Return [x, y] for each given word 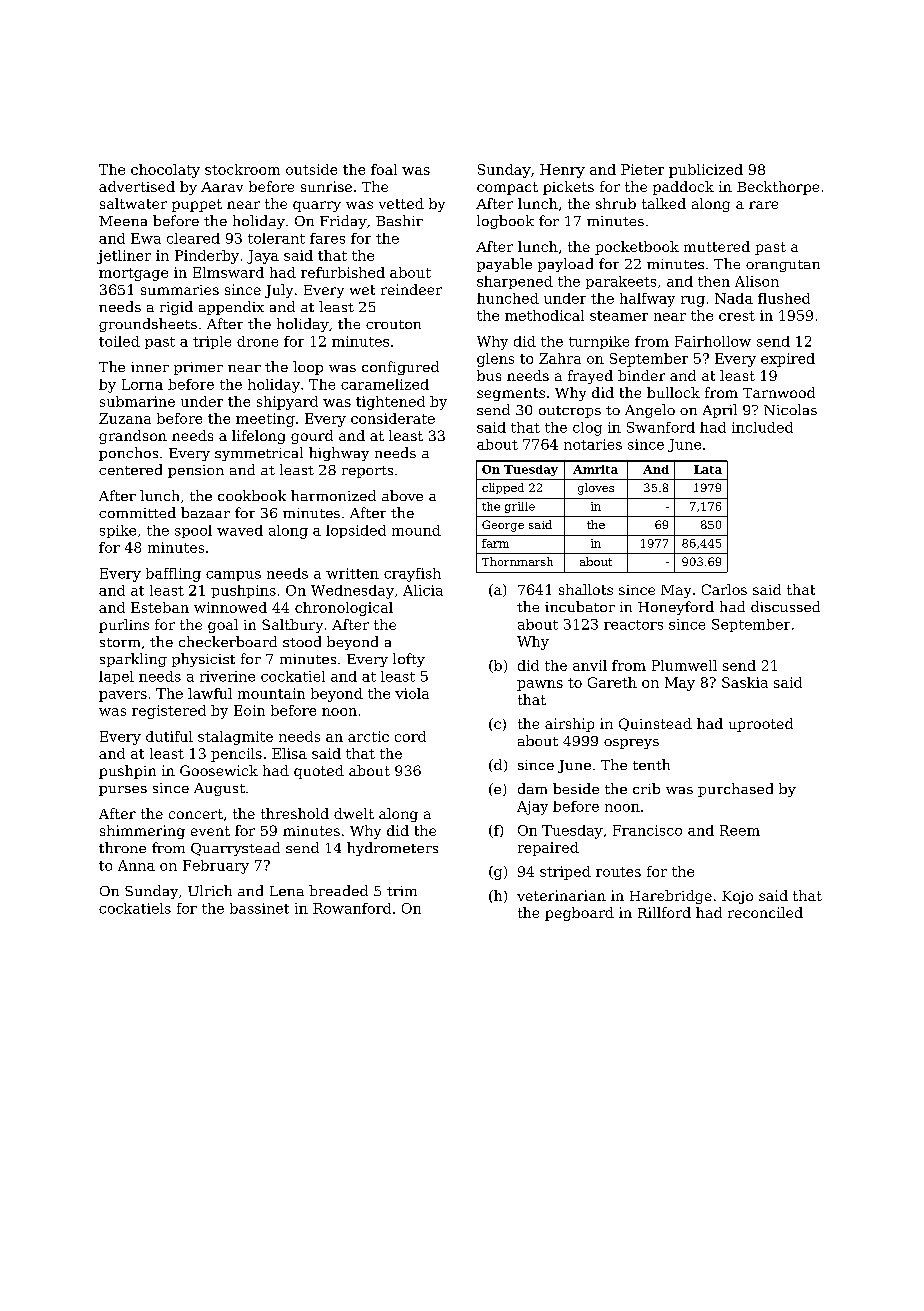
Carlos [724, 589]
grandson [133, 437]
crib [646, 788]
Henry [562, 171]
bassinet [259, 908]
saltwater [133, 203]
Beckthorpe [778, 188]
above [402, 495]
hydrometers [392, 849]
